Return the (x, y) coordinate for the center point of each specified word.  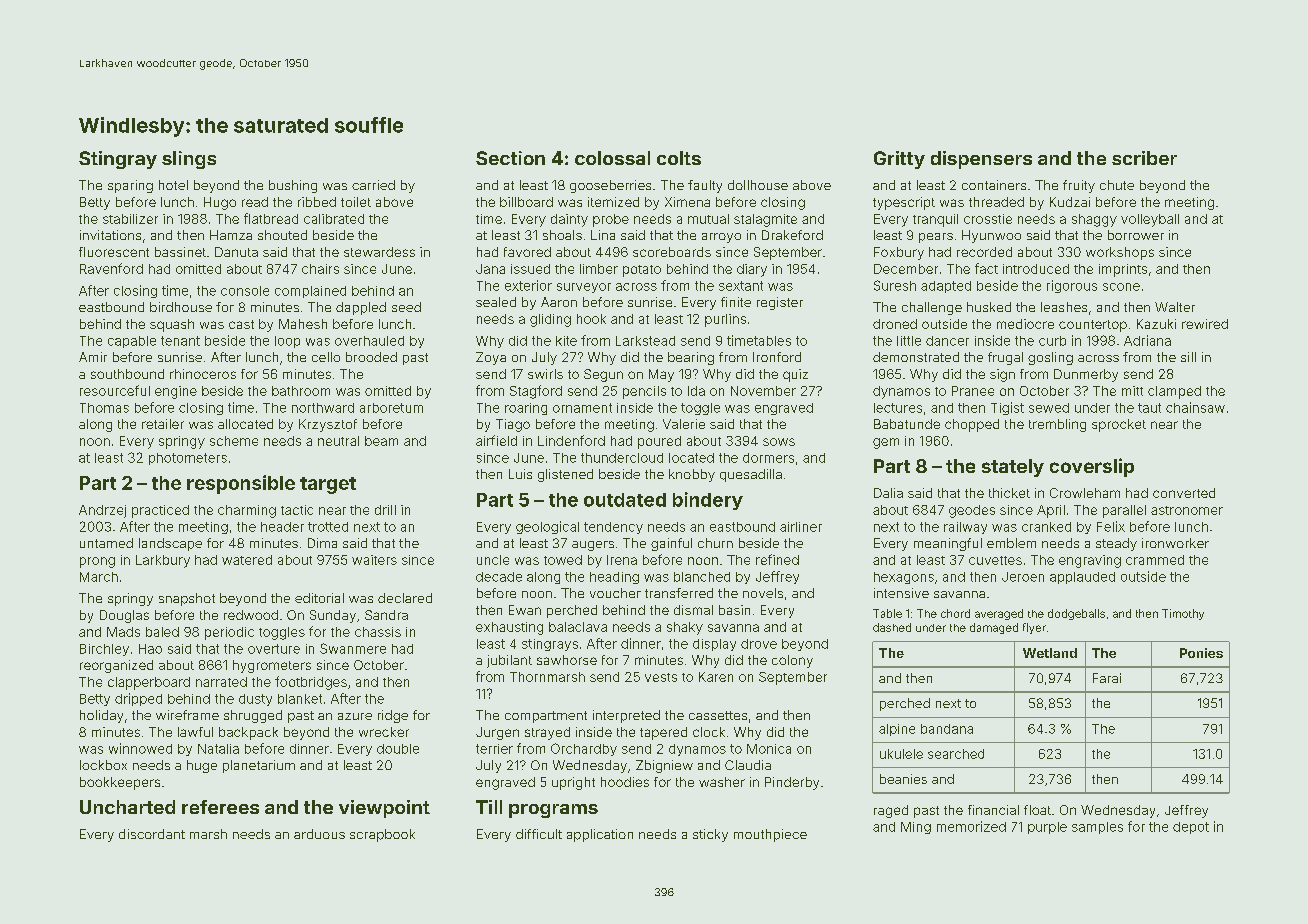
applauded (1082, 578)
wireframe (187, 715)
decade (499, 577)
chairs (320, 269)
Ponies (1201, 653)
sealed (496, 302)
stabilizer (130, 219)
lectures (898, 408)
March (99, 577)
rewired (1205, 324)
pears (936, 238)
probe (611, 220)
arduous (319, 834)
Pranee (973, 391)
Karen (716, 677)
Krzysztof (328, 425)
